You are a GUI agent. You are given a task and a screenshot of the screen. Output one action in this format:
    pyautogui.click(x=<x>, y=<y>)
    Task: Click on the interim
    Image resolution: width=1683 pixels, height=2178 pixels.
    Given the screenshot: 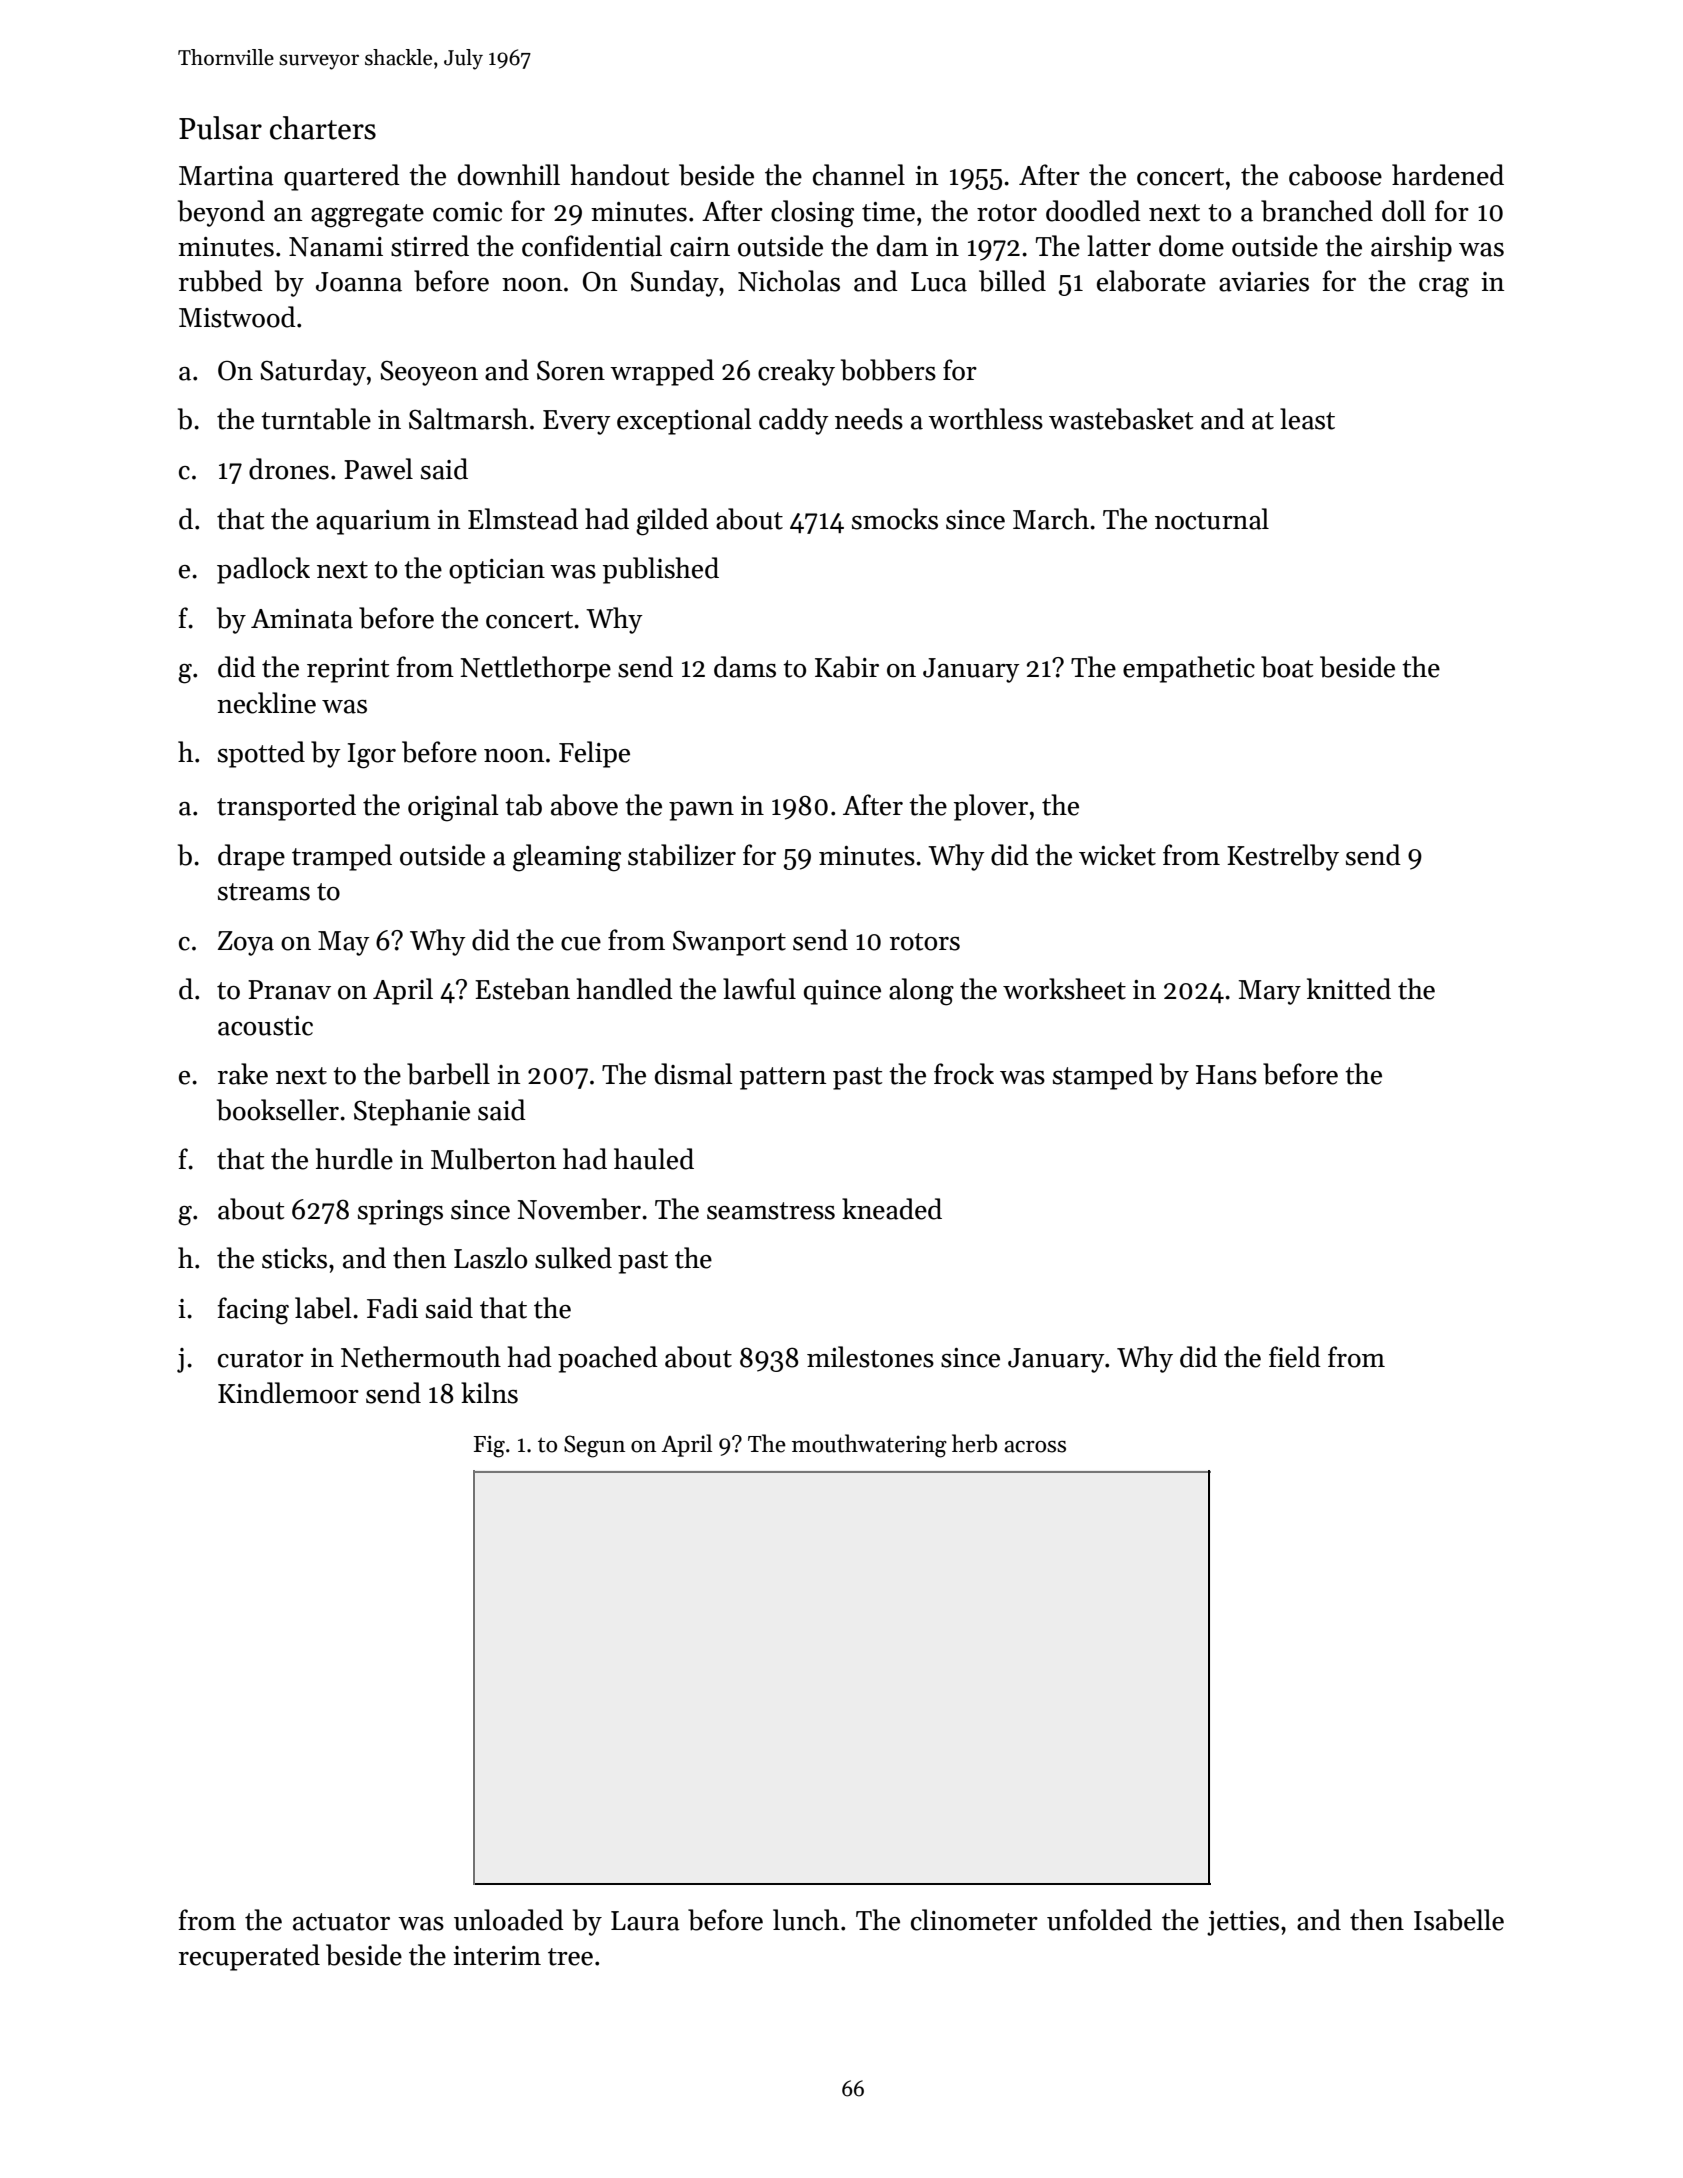 What is the action you would take?
    pyautogui.click(x=497, y=1956)
